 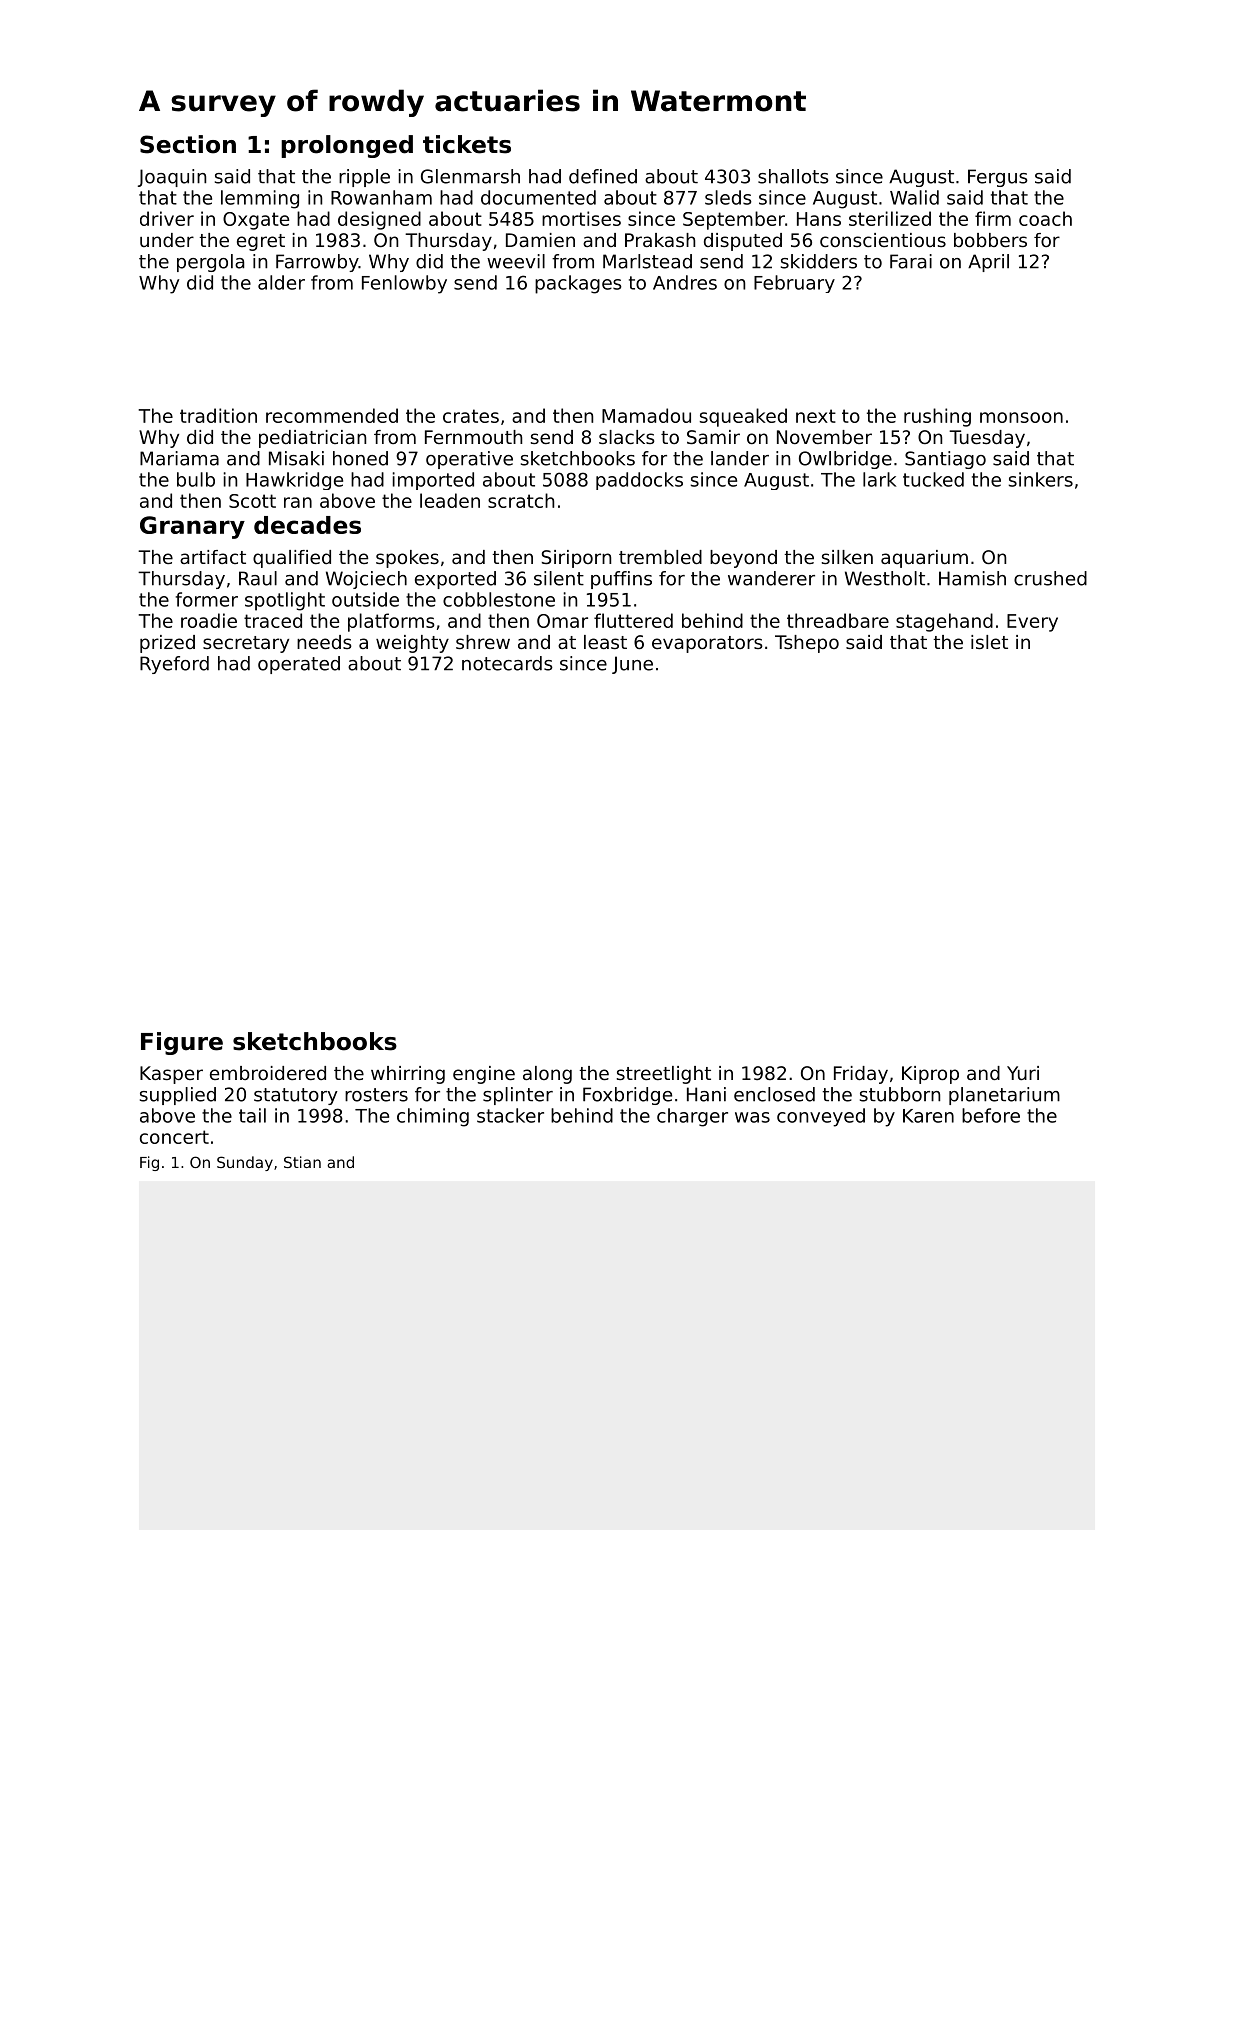 I want to click on Stian, so click(x=302, y=1162).
